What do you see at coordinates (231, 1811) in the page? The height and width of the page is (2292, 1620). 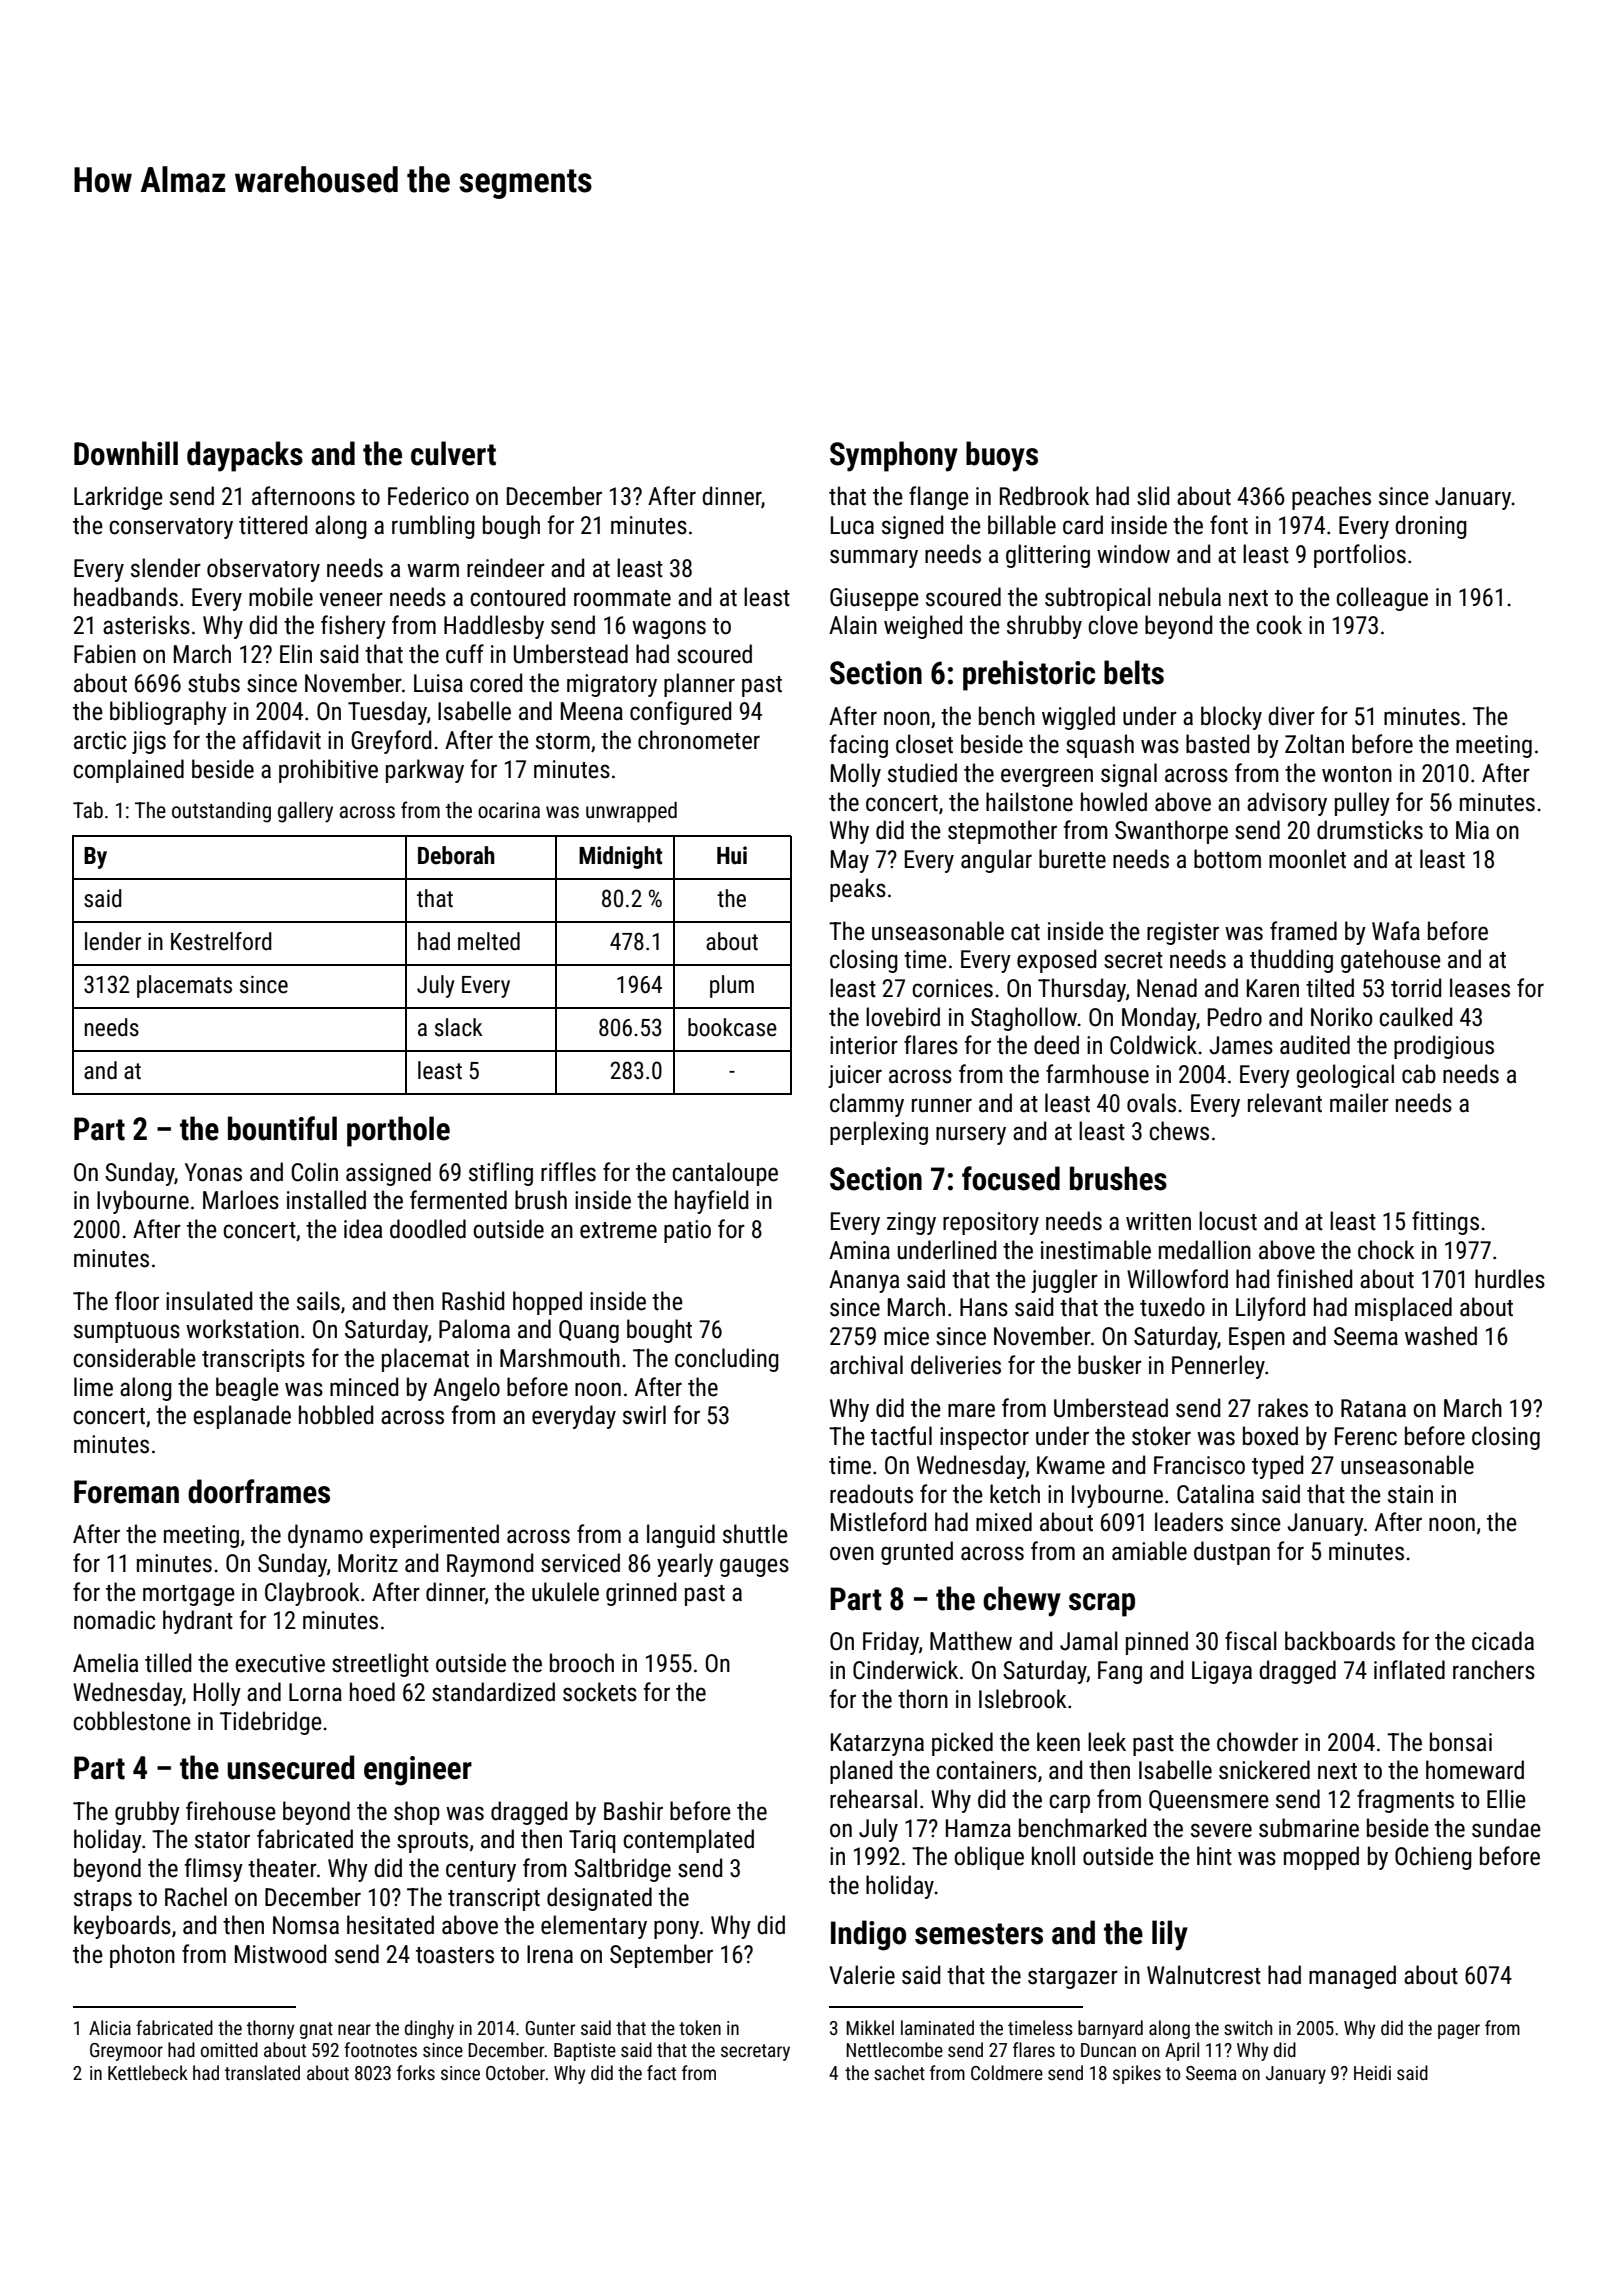 I see `firehouse` at bounding box center [231, 1811].
